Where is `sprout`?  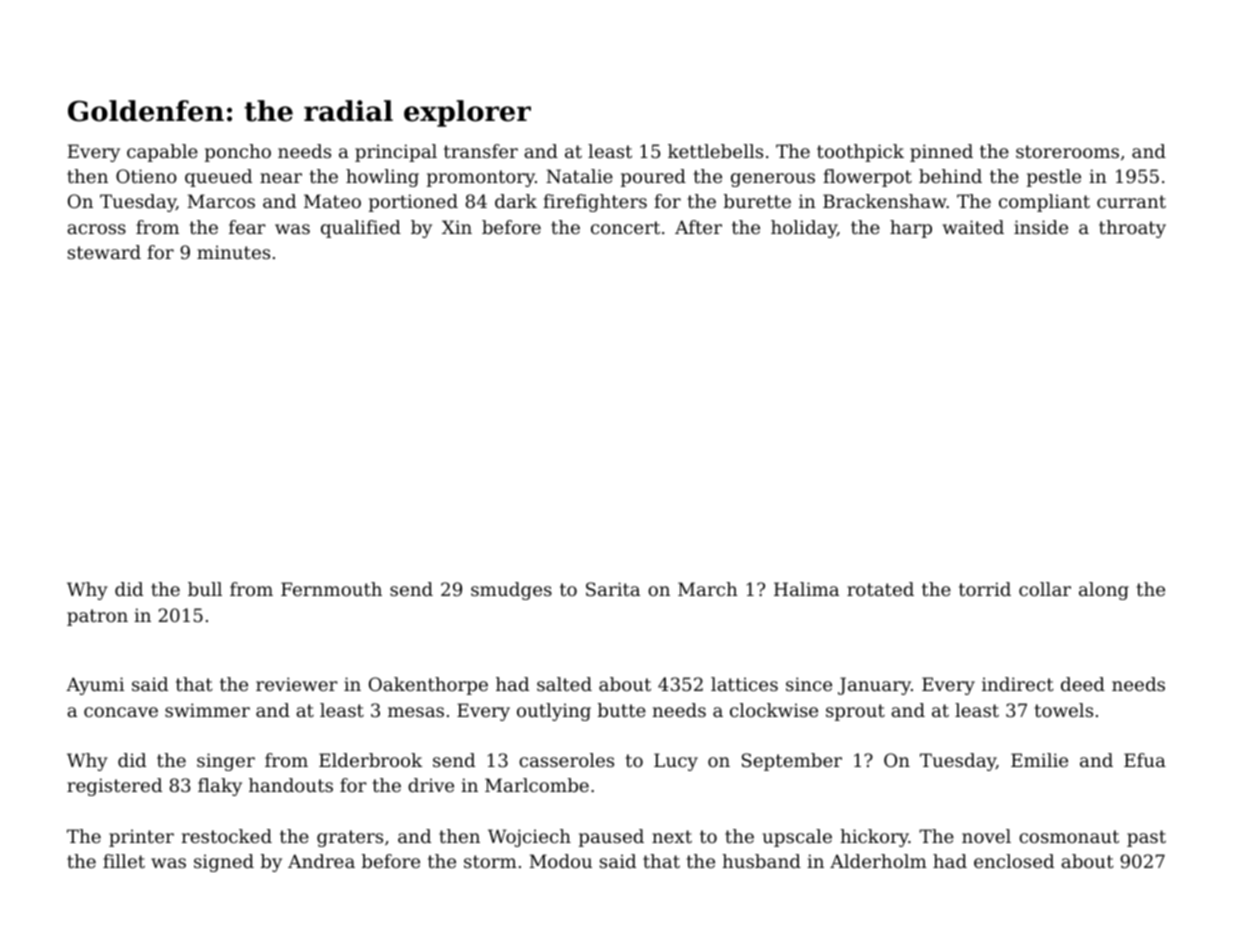 sprout is located at coordinates (855, 712).
